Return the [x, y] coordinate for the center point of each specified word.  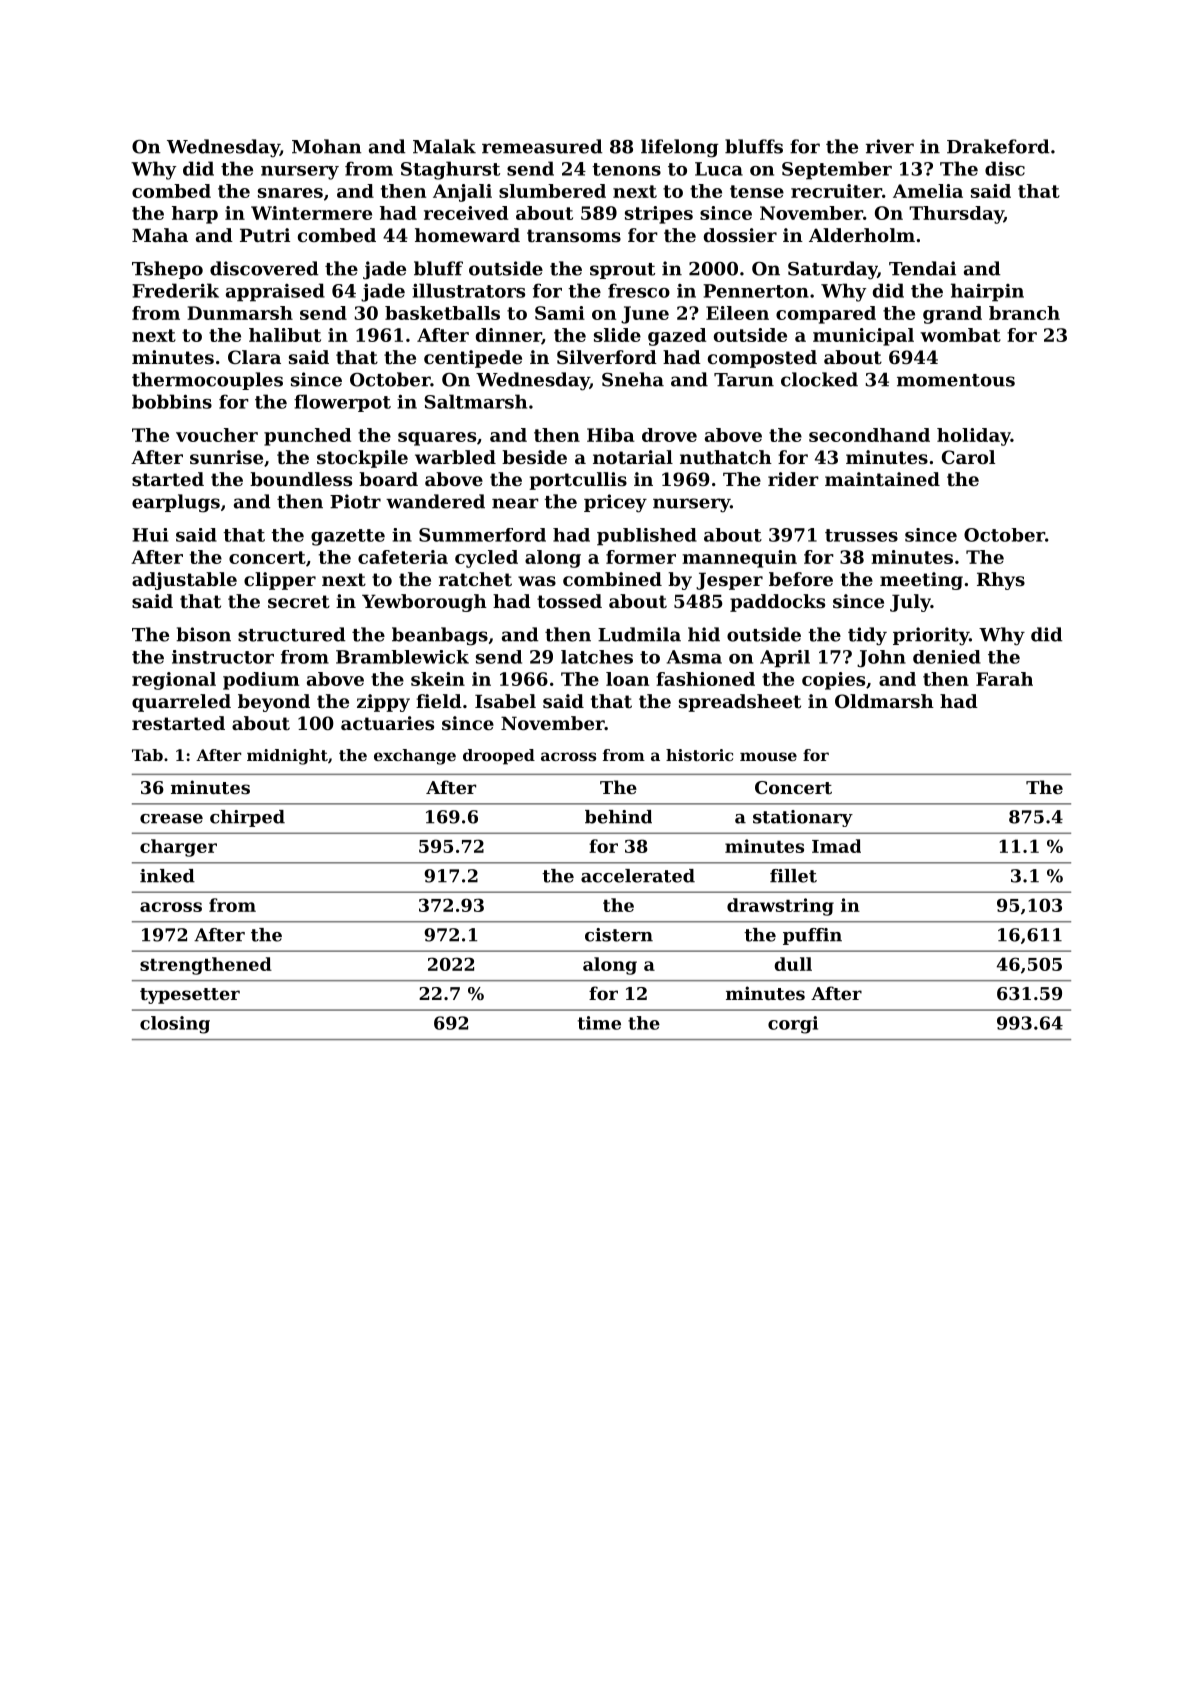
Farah [1004, 679]
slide [617, 335]
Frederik [175, 290]
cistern [619, 935]
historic [699, 755]
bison [203, 634]
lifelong [680, 148]
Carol [968, 457]
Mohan [327, 146]
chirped [247, 818]
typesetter [190, 996]
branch [1024, 313]
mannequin [739, 559]
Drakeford [998, 146]
